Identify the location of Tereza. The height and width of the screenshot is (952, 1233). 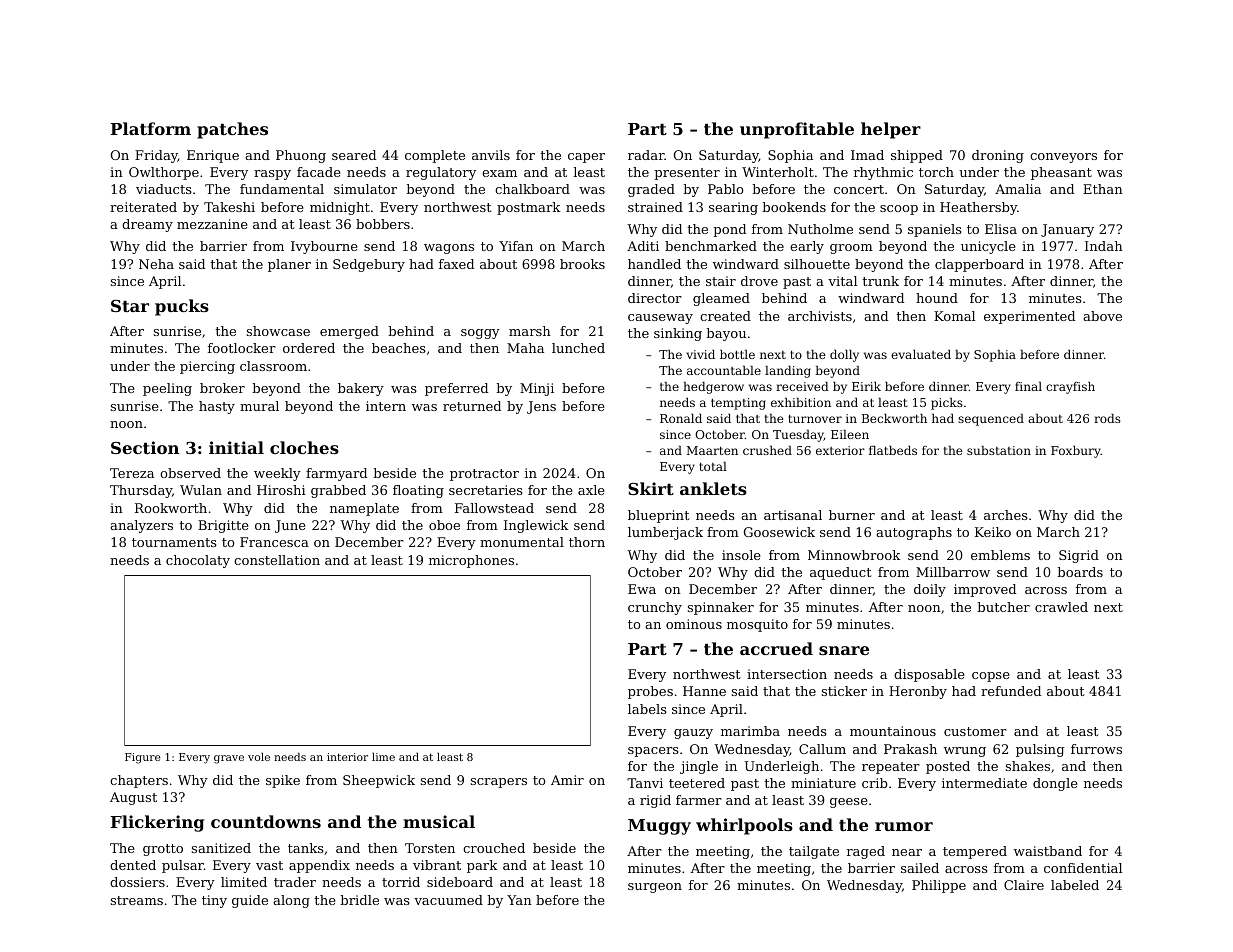
(132, 473).
